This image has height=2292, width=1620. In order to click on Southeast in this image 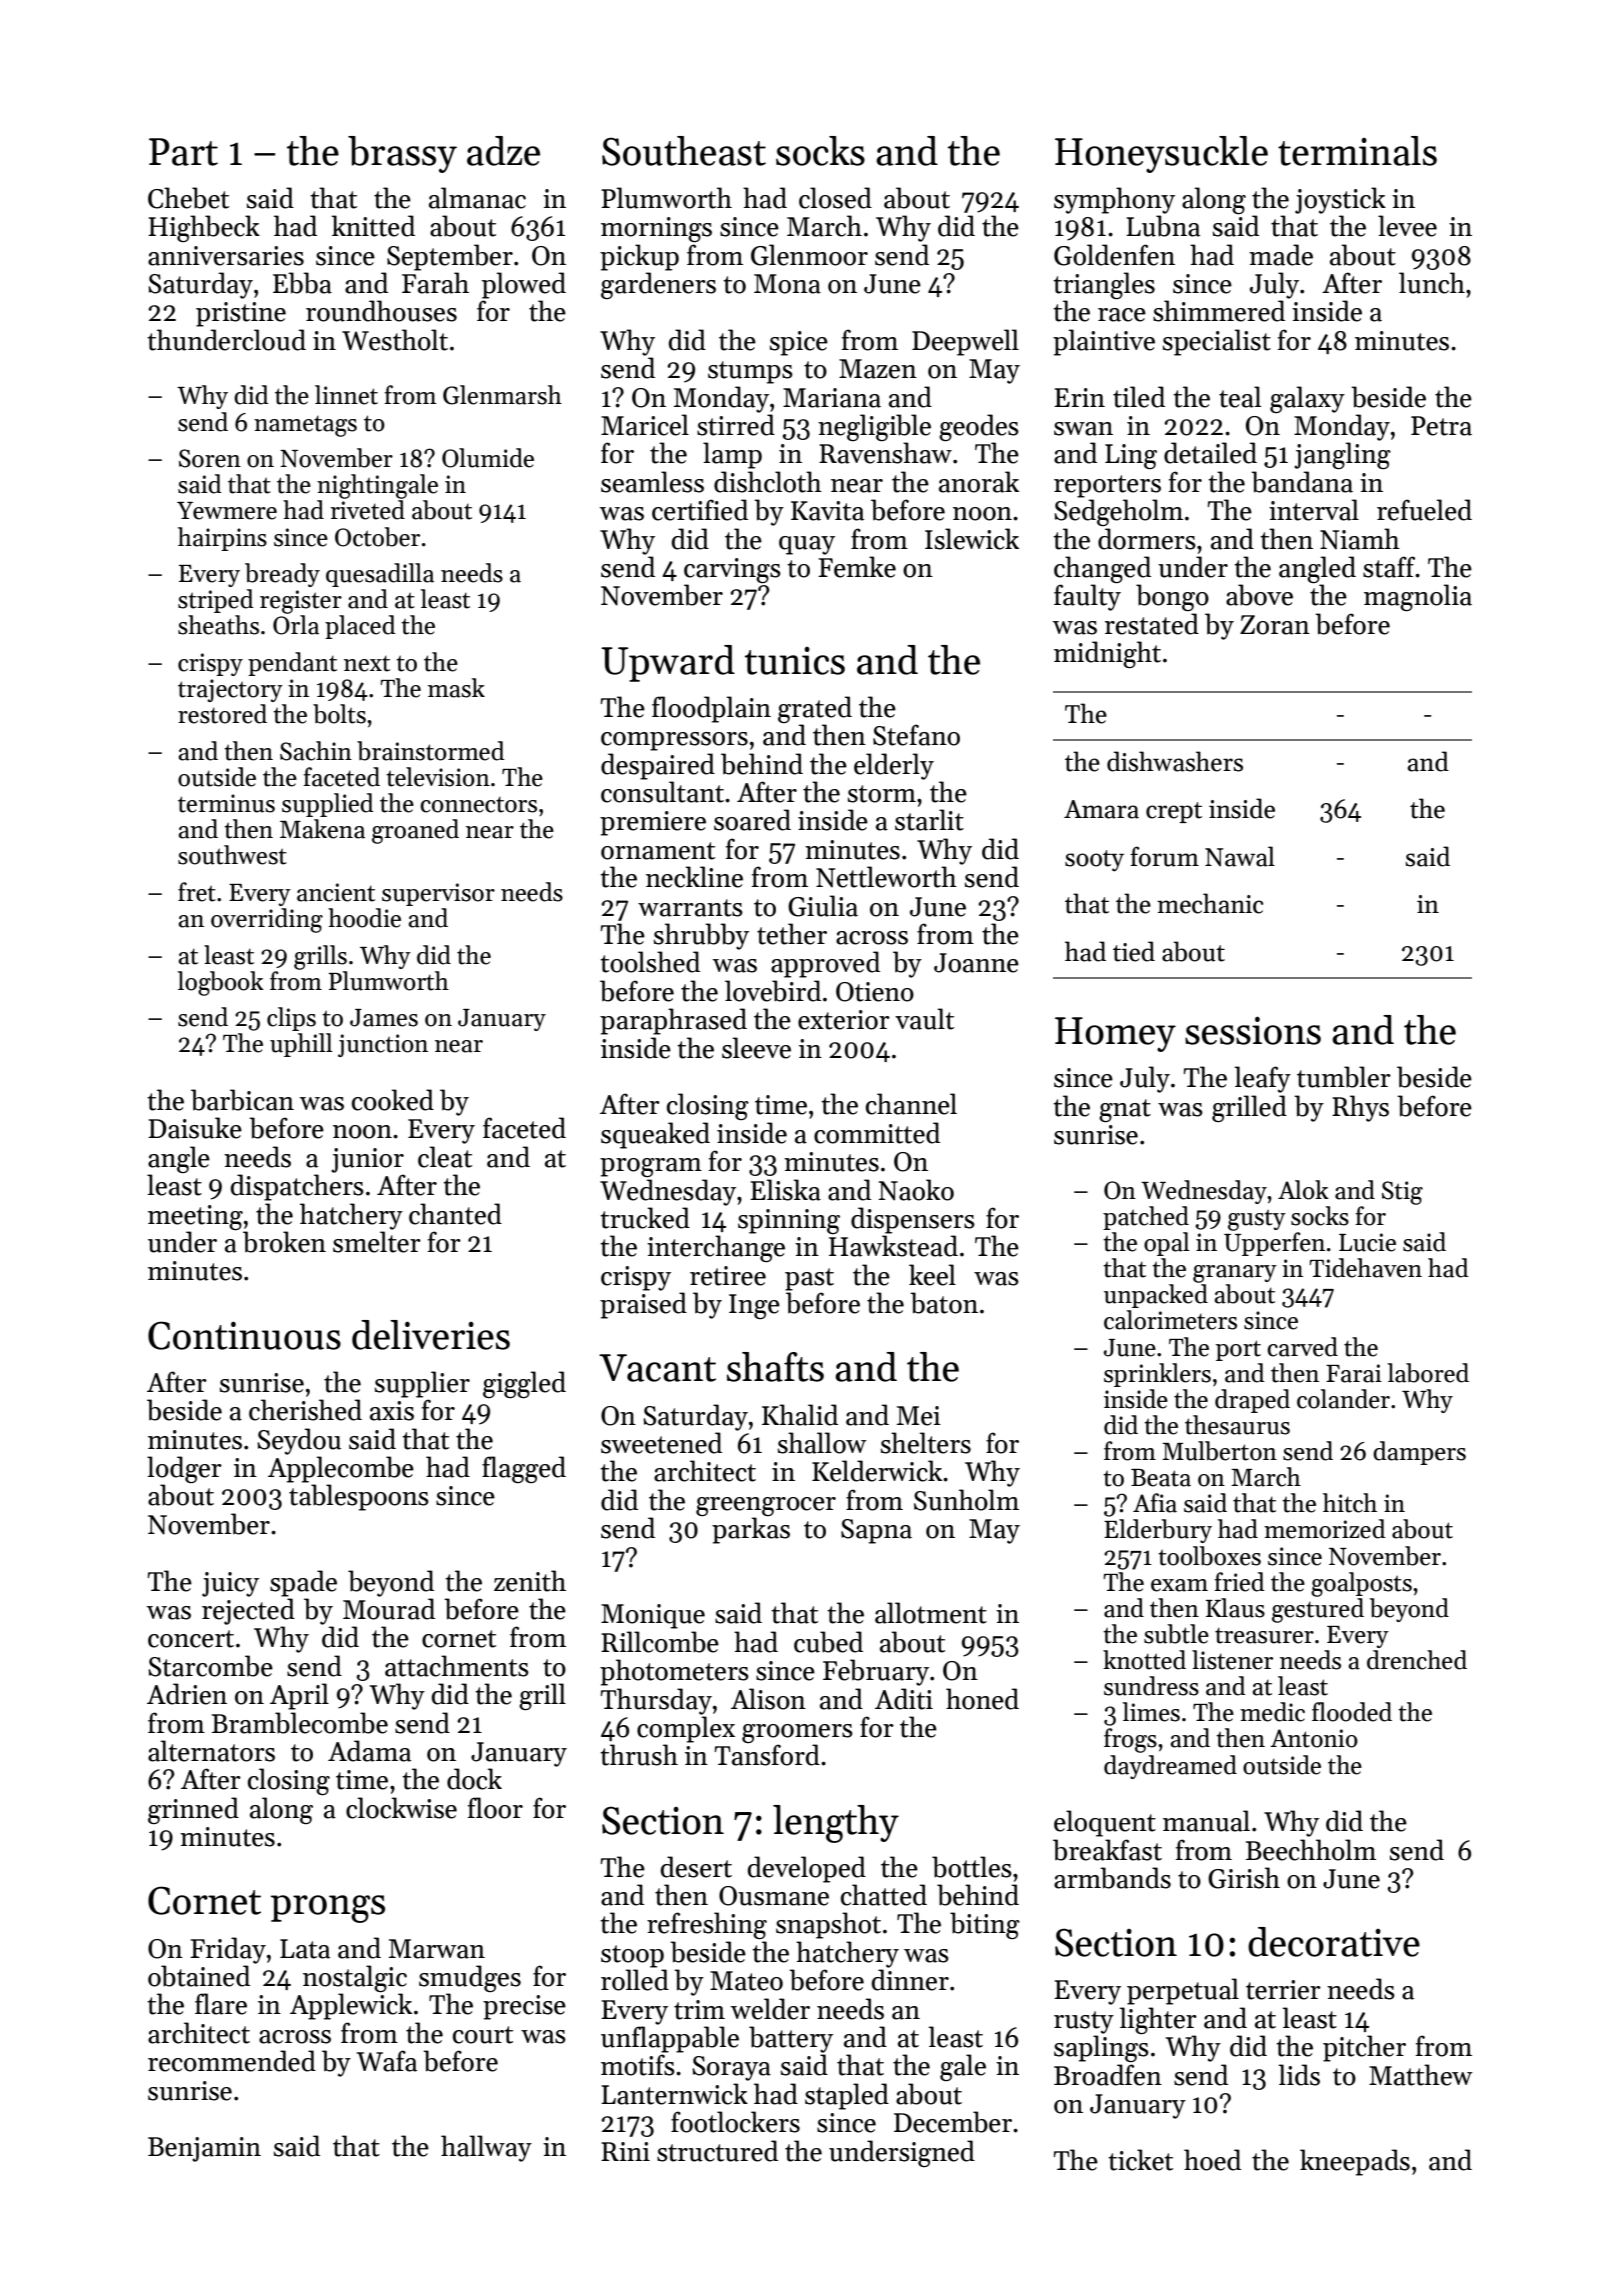, I will do `click(684, 151)`.
